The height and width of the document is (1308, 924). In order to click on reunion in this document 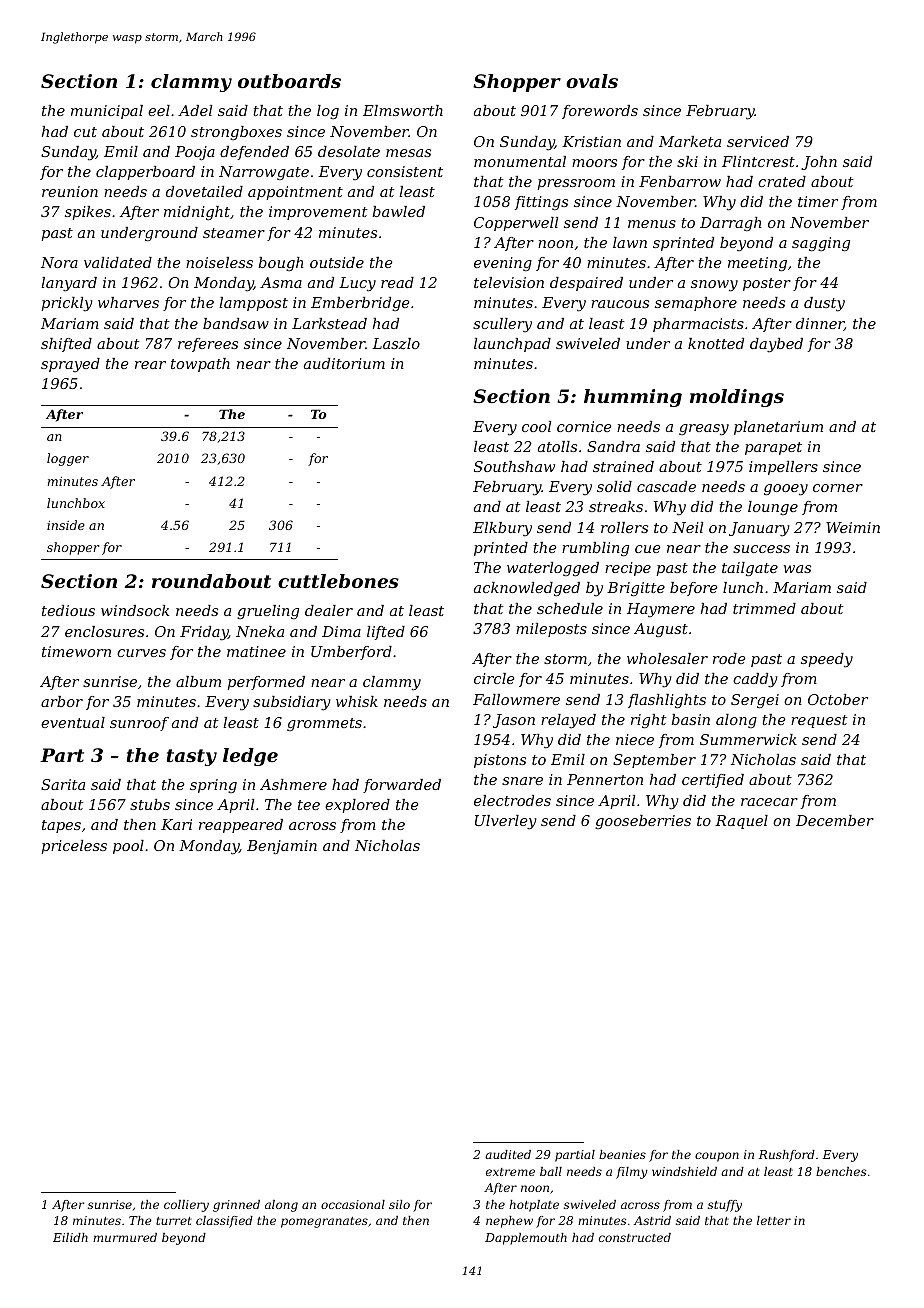, I will do `click(70, 191)`.
